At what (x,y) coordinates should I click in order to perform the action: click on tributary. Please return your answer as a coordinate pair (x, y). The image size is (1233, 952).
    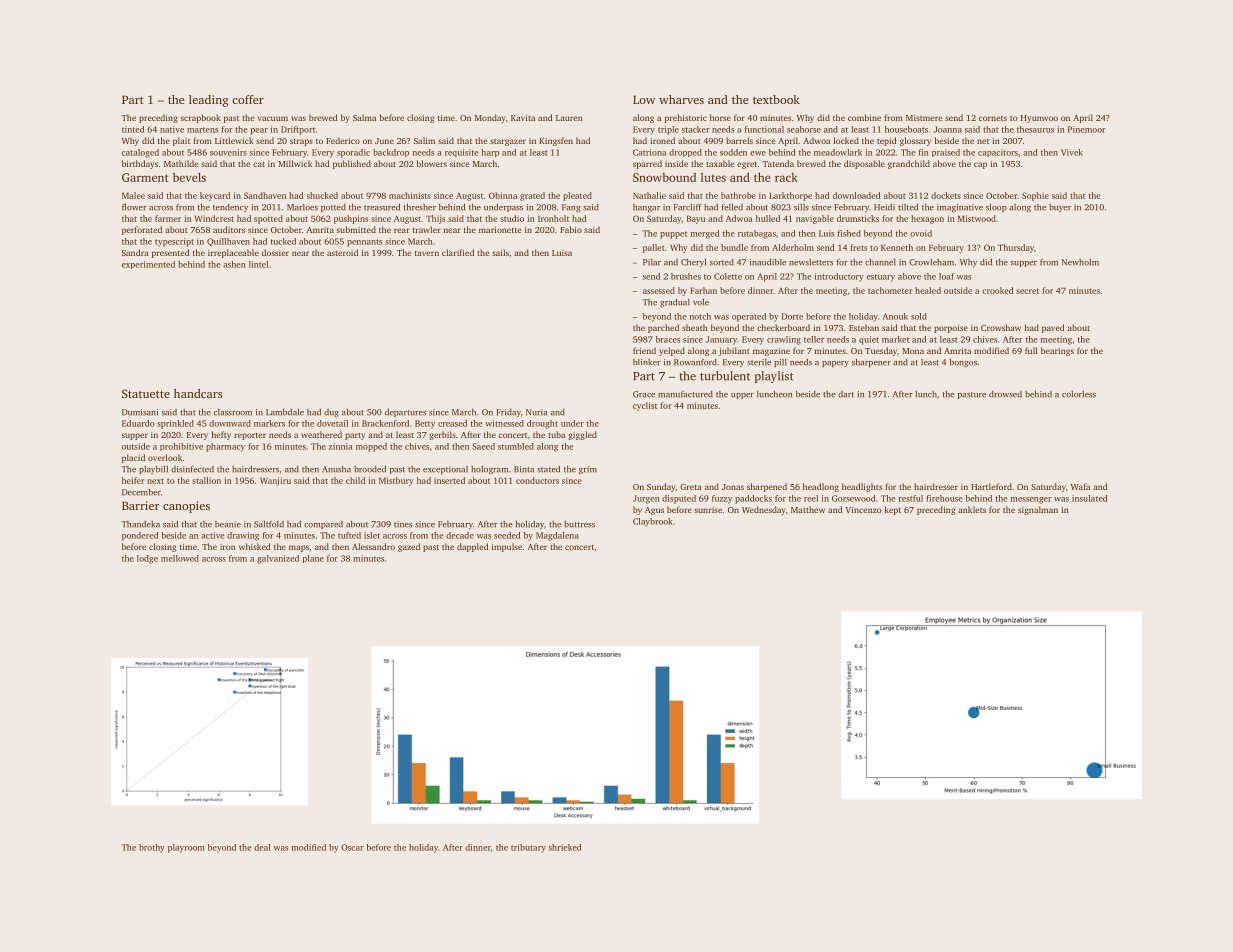
    Looking at the image, I should click on (528, 848).
